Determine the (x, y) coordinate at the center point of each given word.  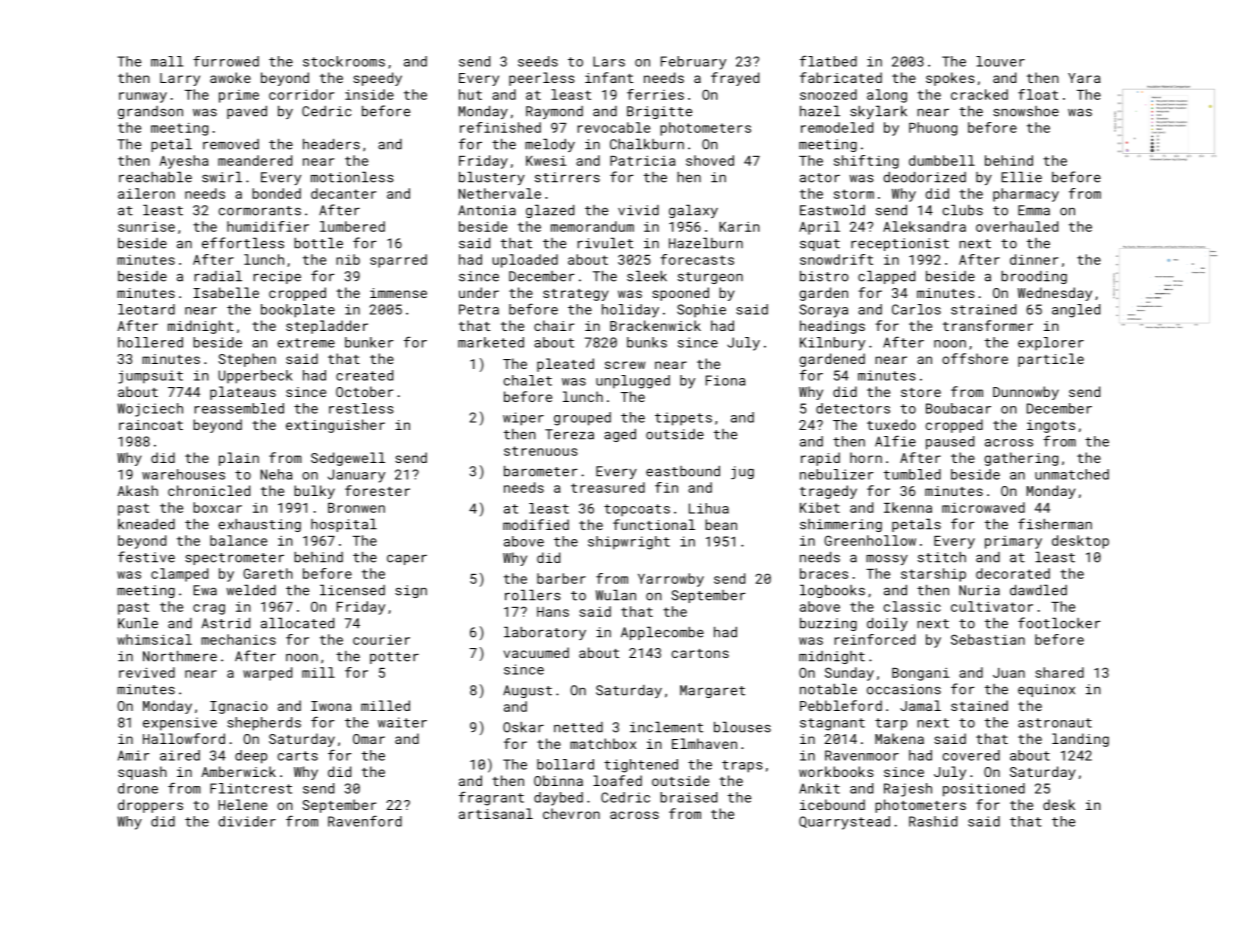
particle (1051, 360)
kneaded (146, 524)
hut (470, 94)
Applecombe (662, 633)
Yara (1084, 78)
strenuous (541, 451)
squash (142, 773)
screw (625, 365)
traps (742, 766)
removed (231, 144)
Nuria (979, 590)
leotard (146, 309)
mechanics (238, 639)
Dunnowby (1026, 393)
